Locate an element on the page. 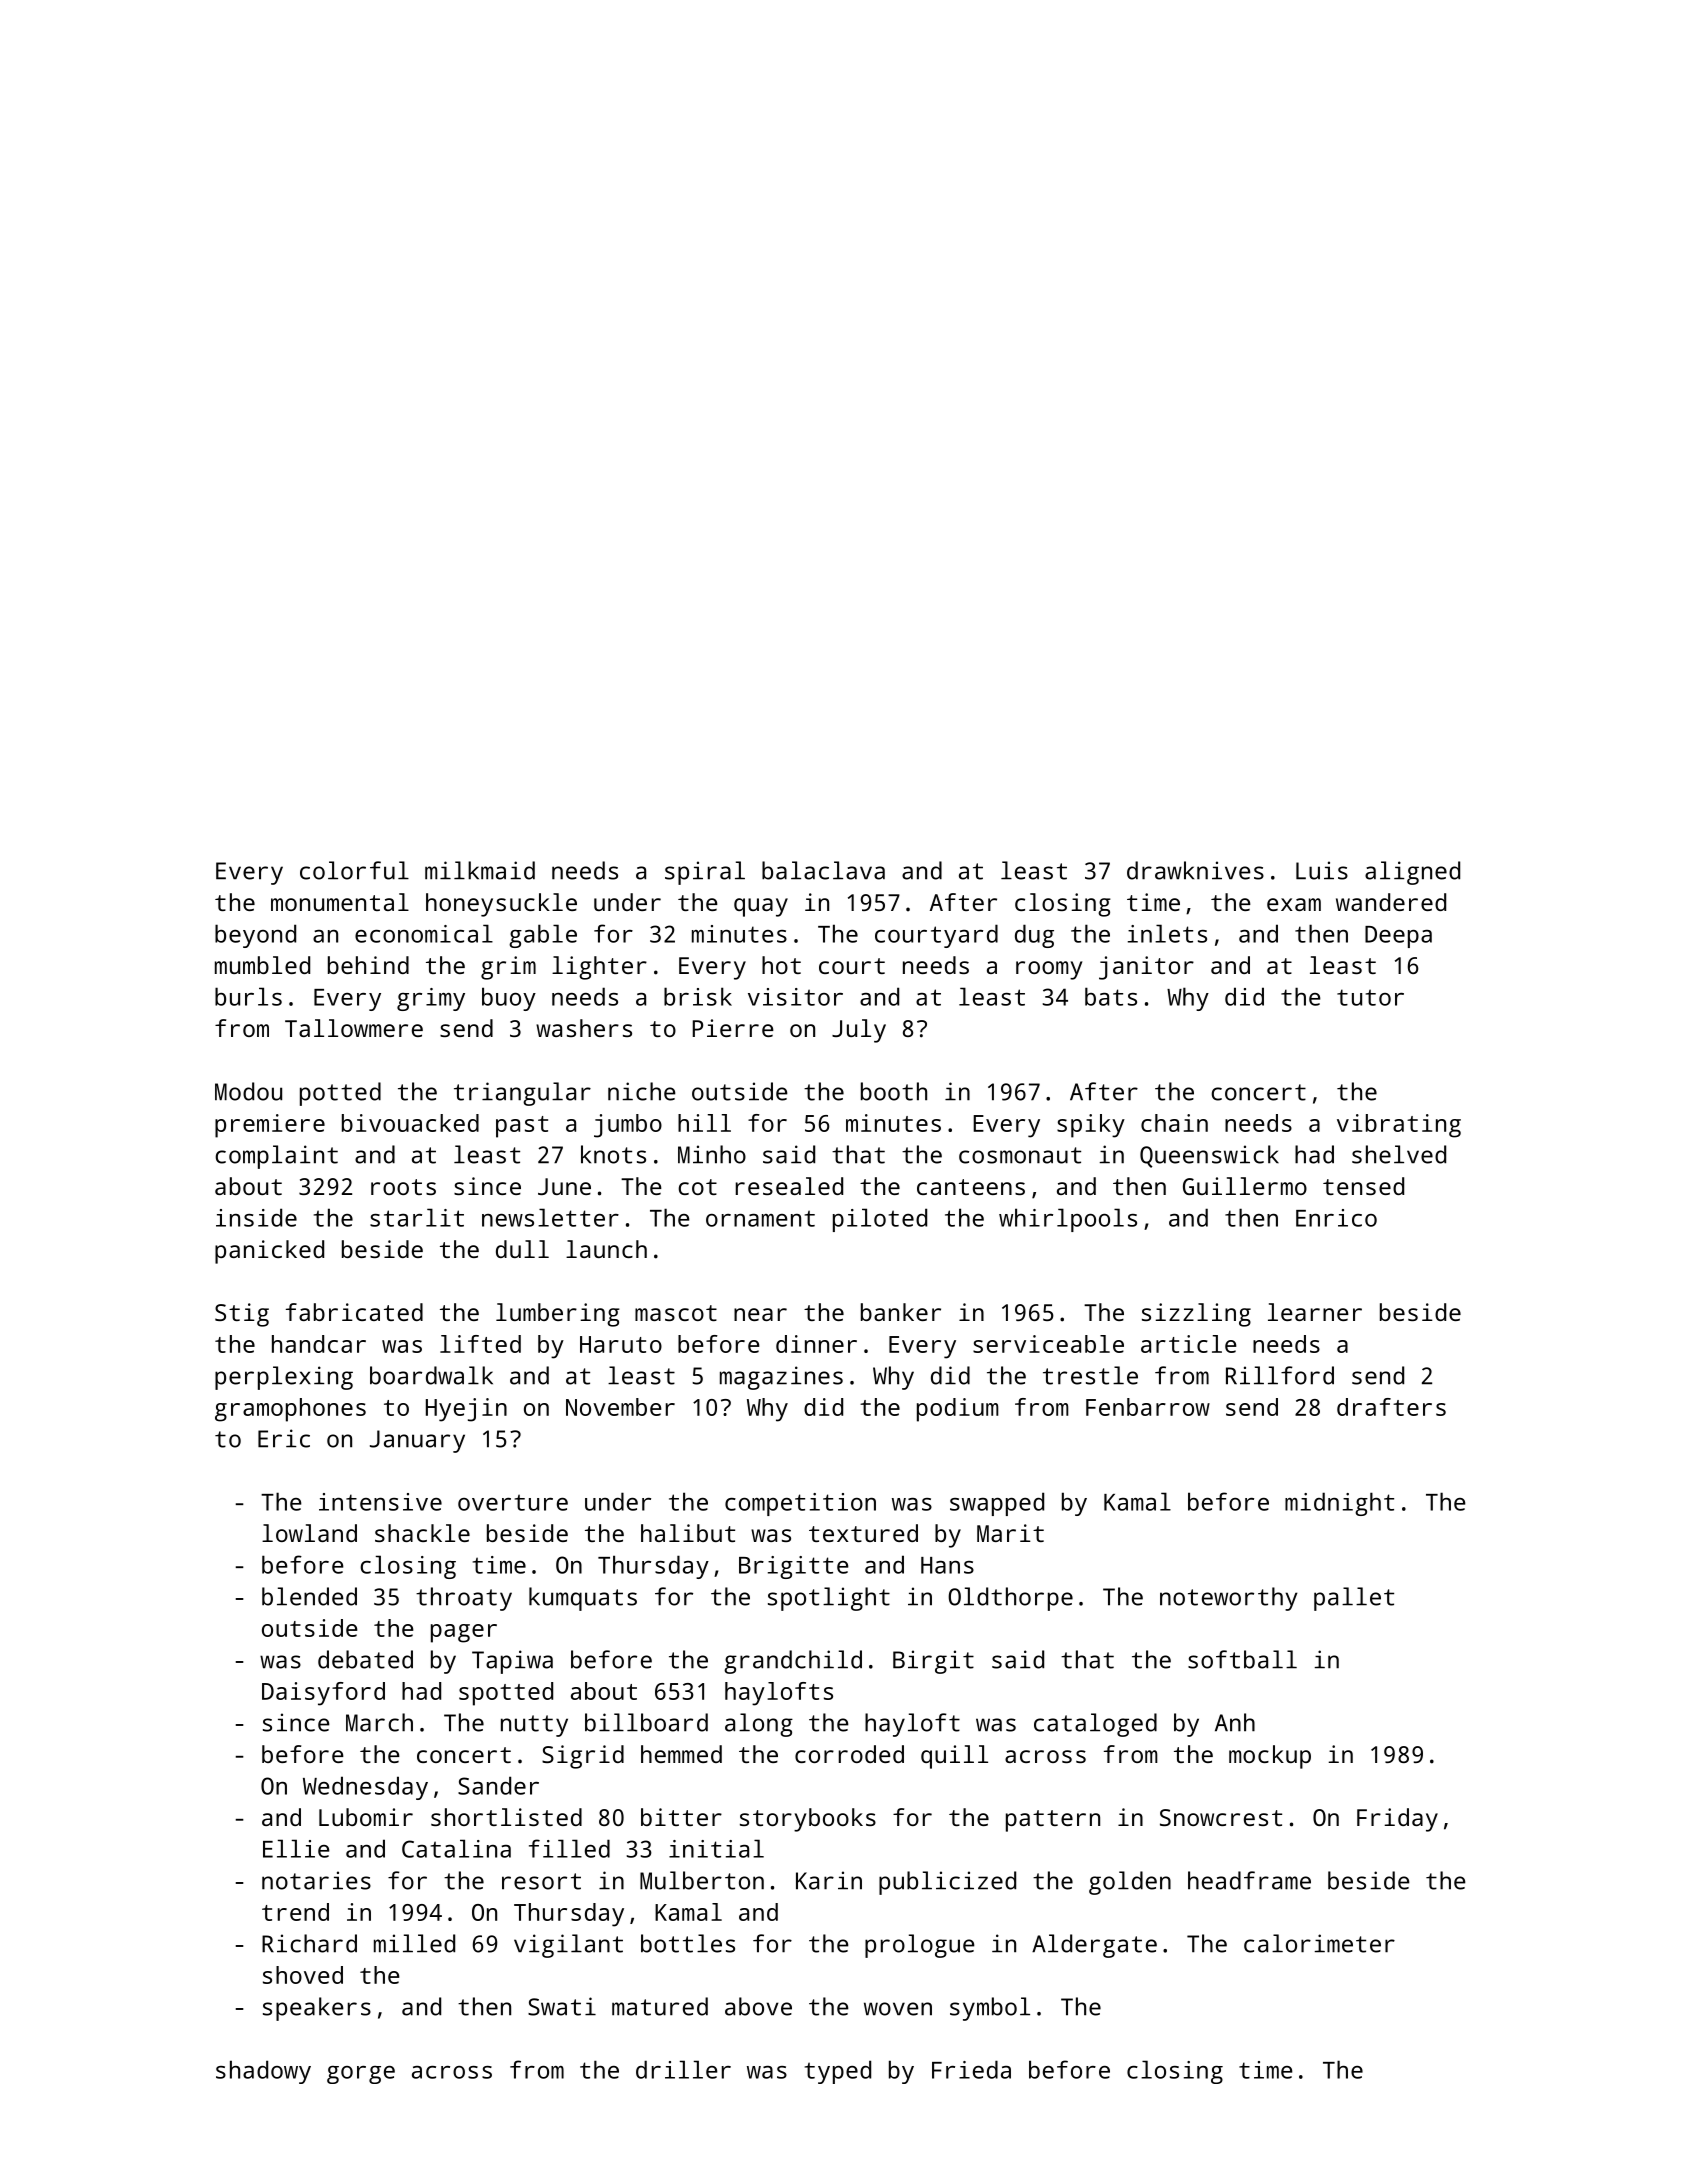 This image has width=1683, height=2178. driller is located at coordinates (683, 2069).
